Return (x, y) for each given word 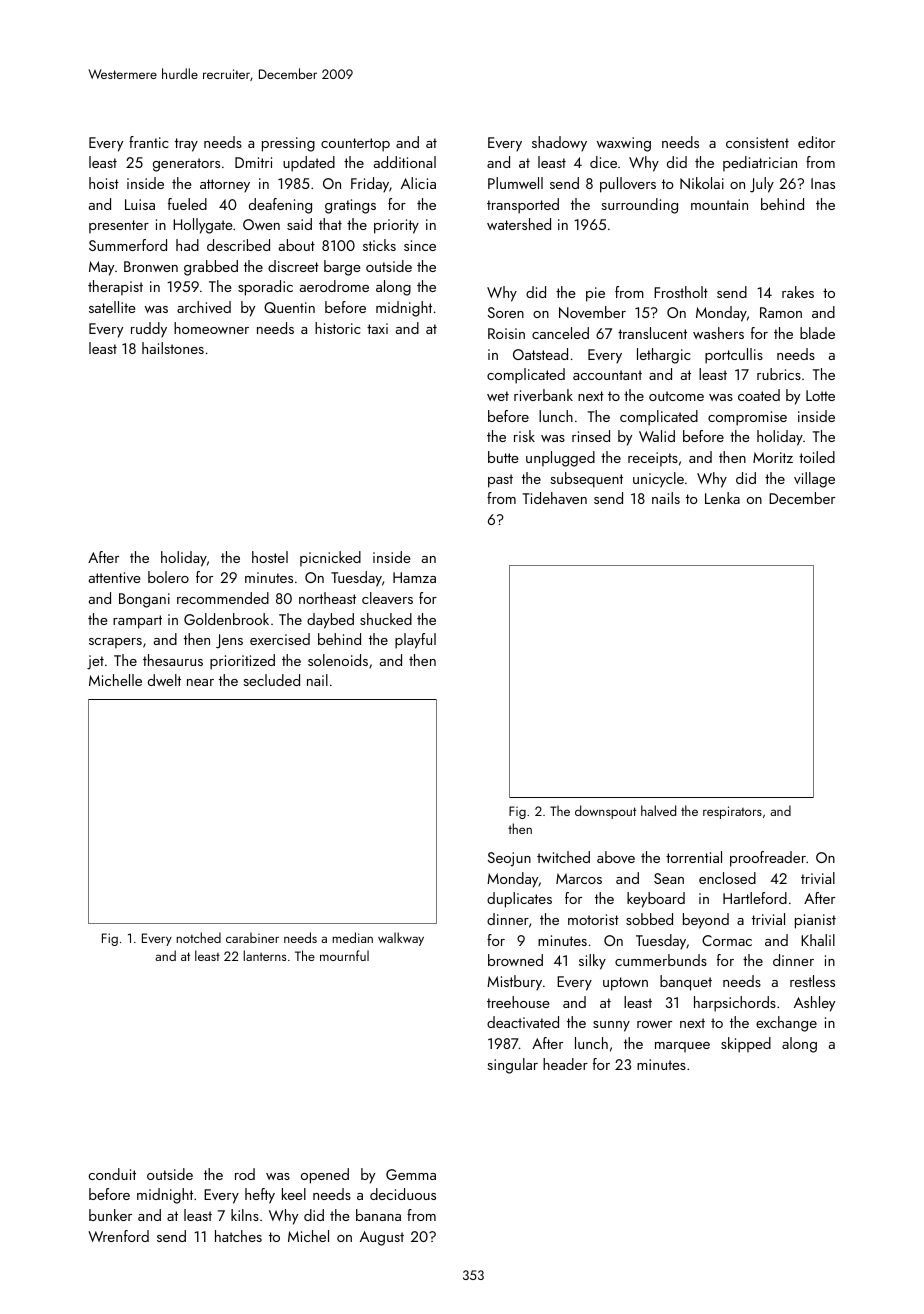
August (382, 1238)
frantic (149, 142)
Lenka (722, 498)
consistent (757, 142)
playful (415, 641)
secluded (271, 680)
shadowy (559, 144)
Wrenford (118, 1236)
